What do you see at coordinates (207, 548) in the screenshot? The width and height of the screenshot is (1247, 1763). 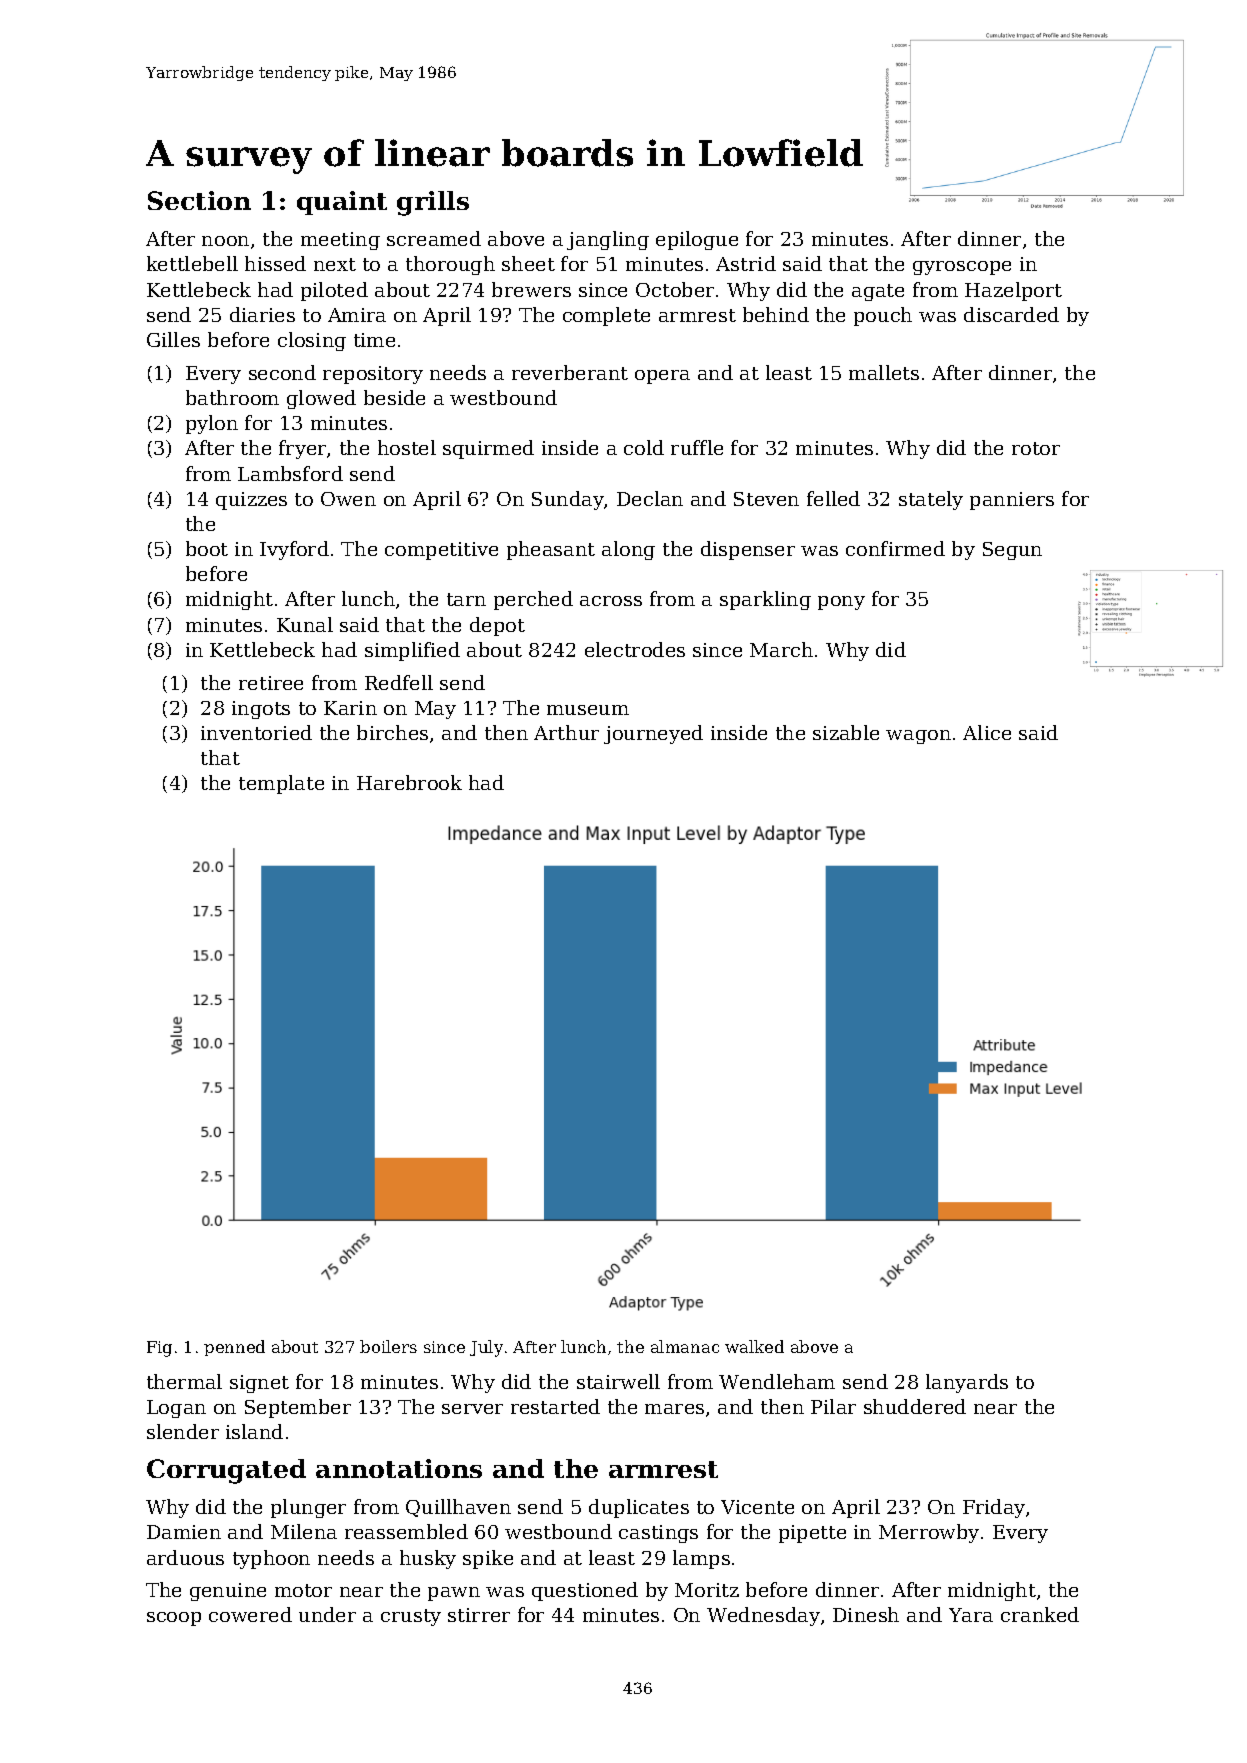 I see `boot` at bounding box center [207, 548].
